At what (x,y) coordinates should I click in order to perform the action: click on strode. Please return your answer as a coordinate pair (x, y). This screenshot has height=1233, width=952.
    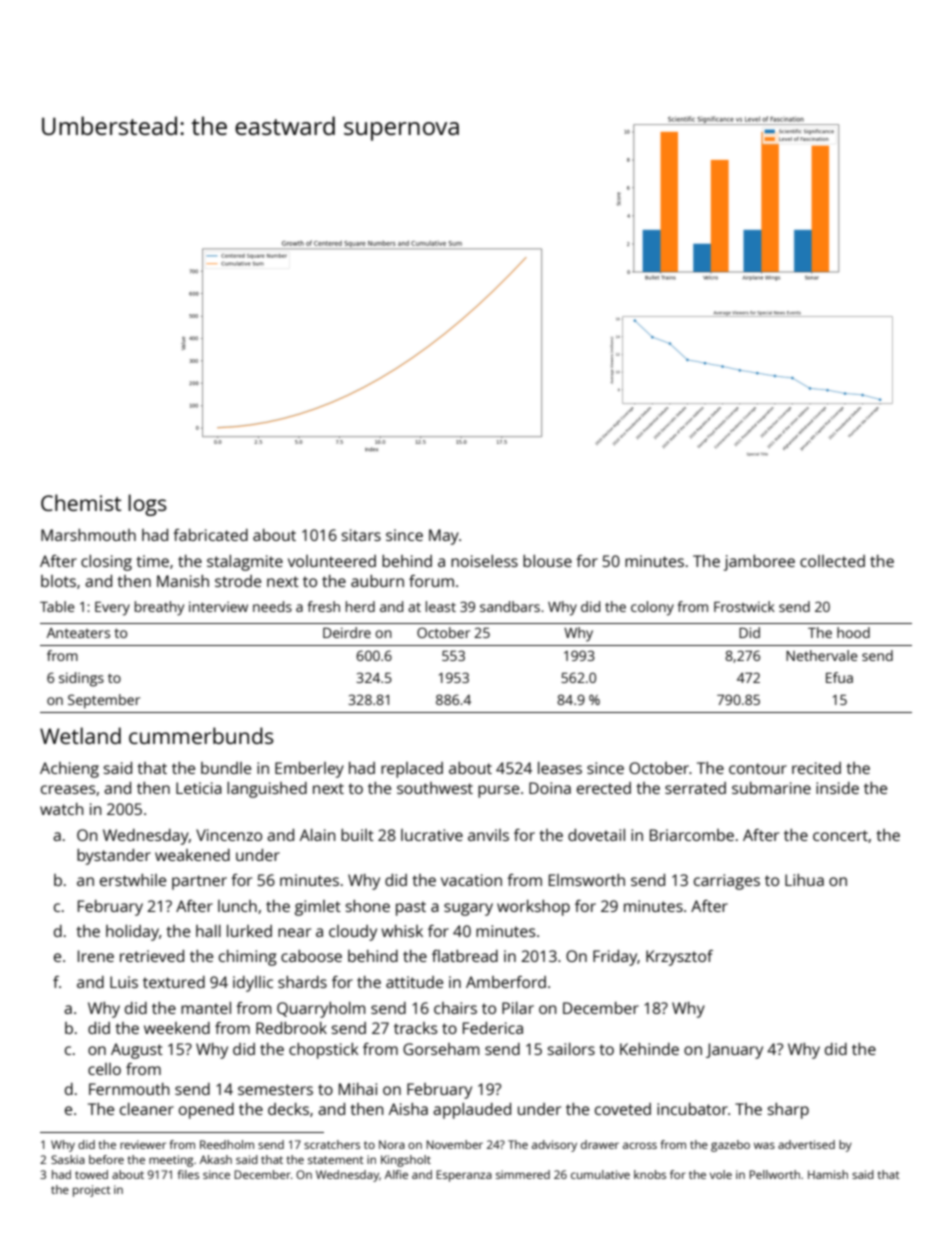
    Looking at the image, I should click on (238, 581).
